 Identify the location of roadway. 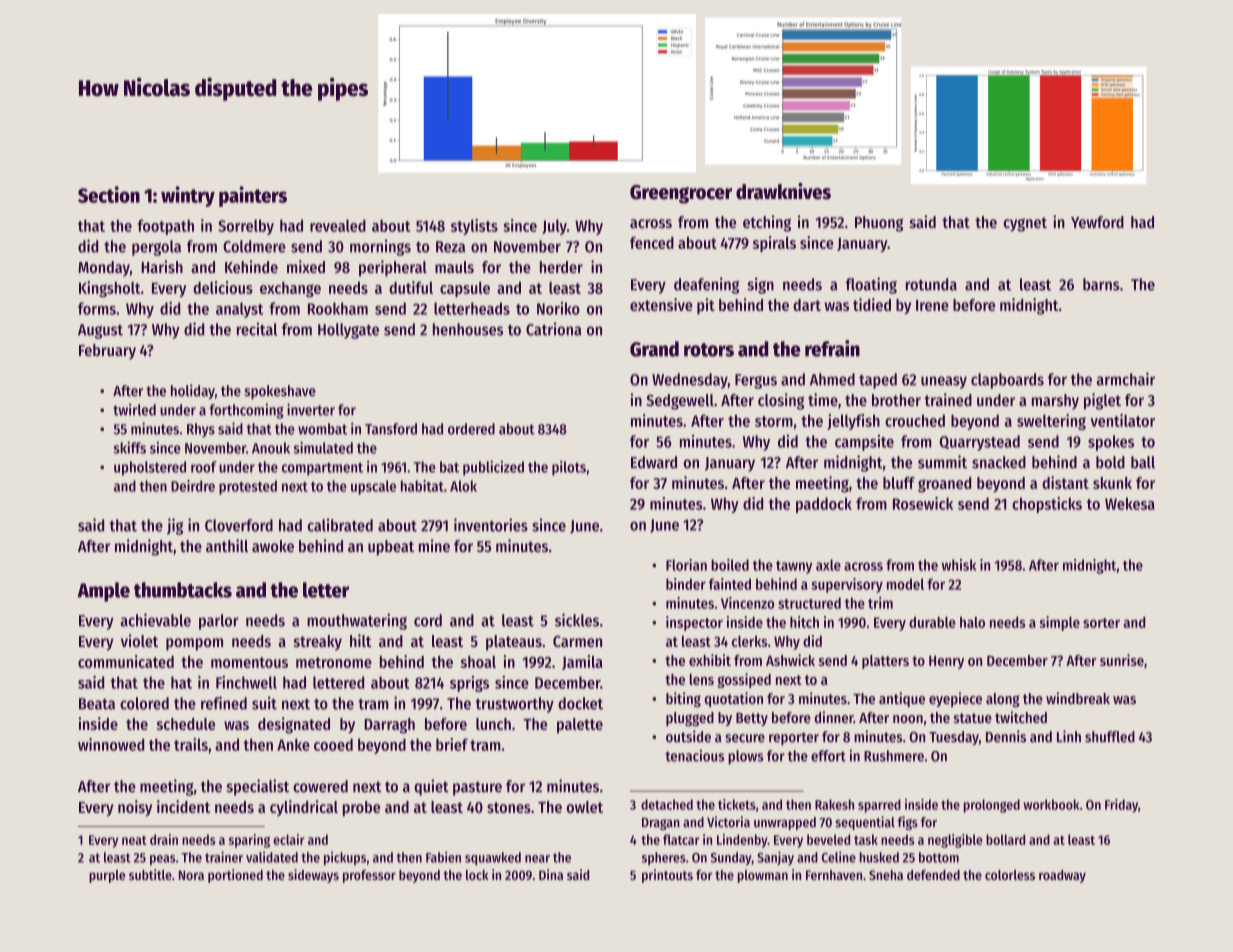
(1062, 876).
